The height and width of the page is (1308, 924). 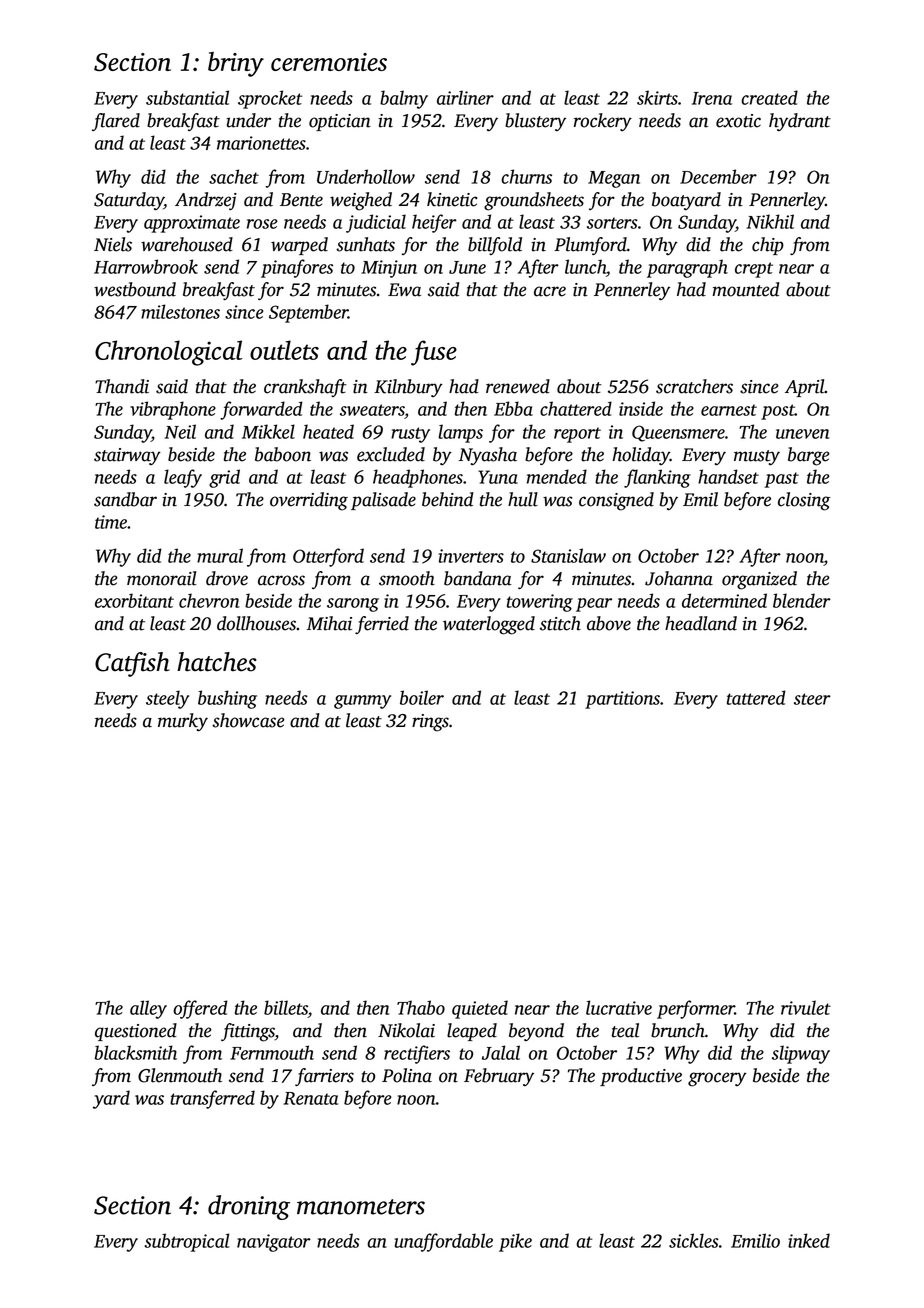 What do you see at coordinates (465, 97) in the page?
I see `airliner` at bounding box center [465, 97].
